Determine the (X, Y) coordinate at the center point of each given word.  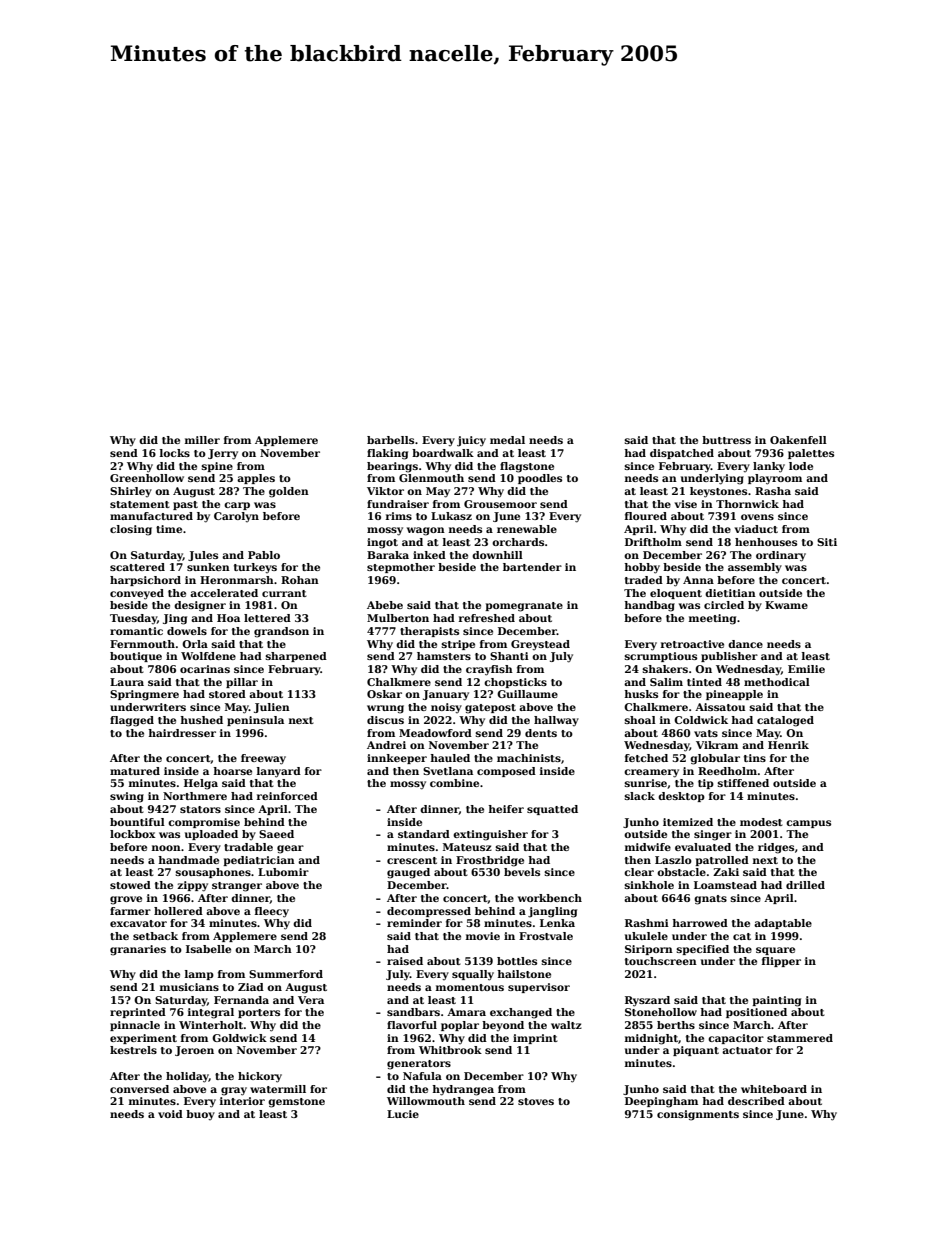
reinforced (287, 796)
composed (506, 772)
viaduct (756, 529)
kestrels (133, 1050)
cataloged (785, 721)
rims (399, 516)
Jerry (223, 454)
